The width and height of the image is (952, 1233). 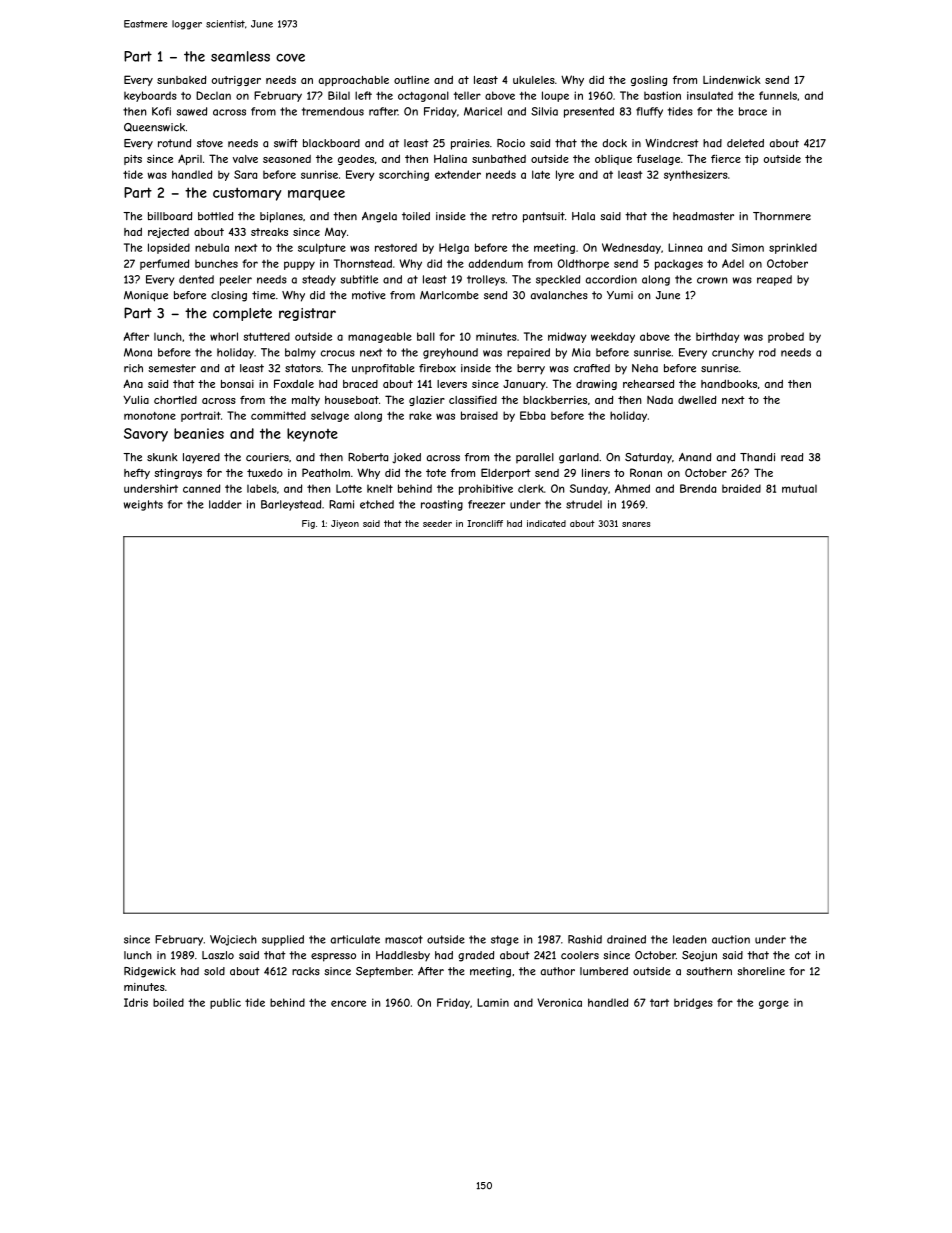 What do you see at coordinates (269, 232) in the image?
I see `streaks` at bounding box center [269, 232].
